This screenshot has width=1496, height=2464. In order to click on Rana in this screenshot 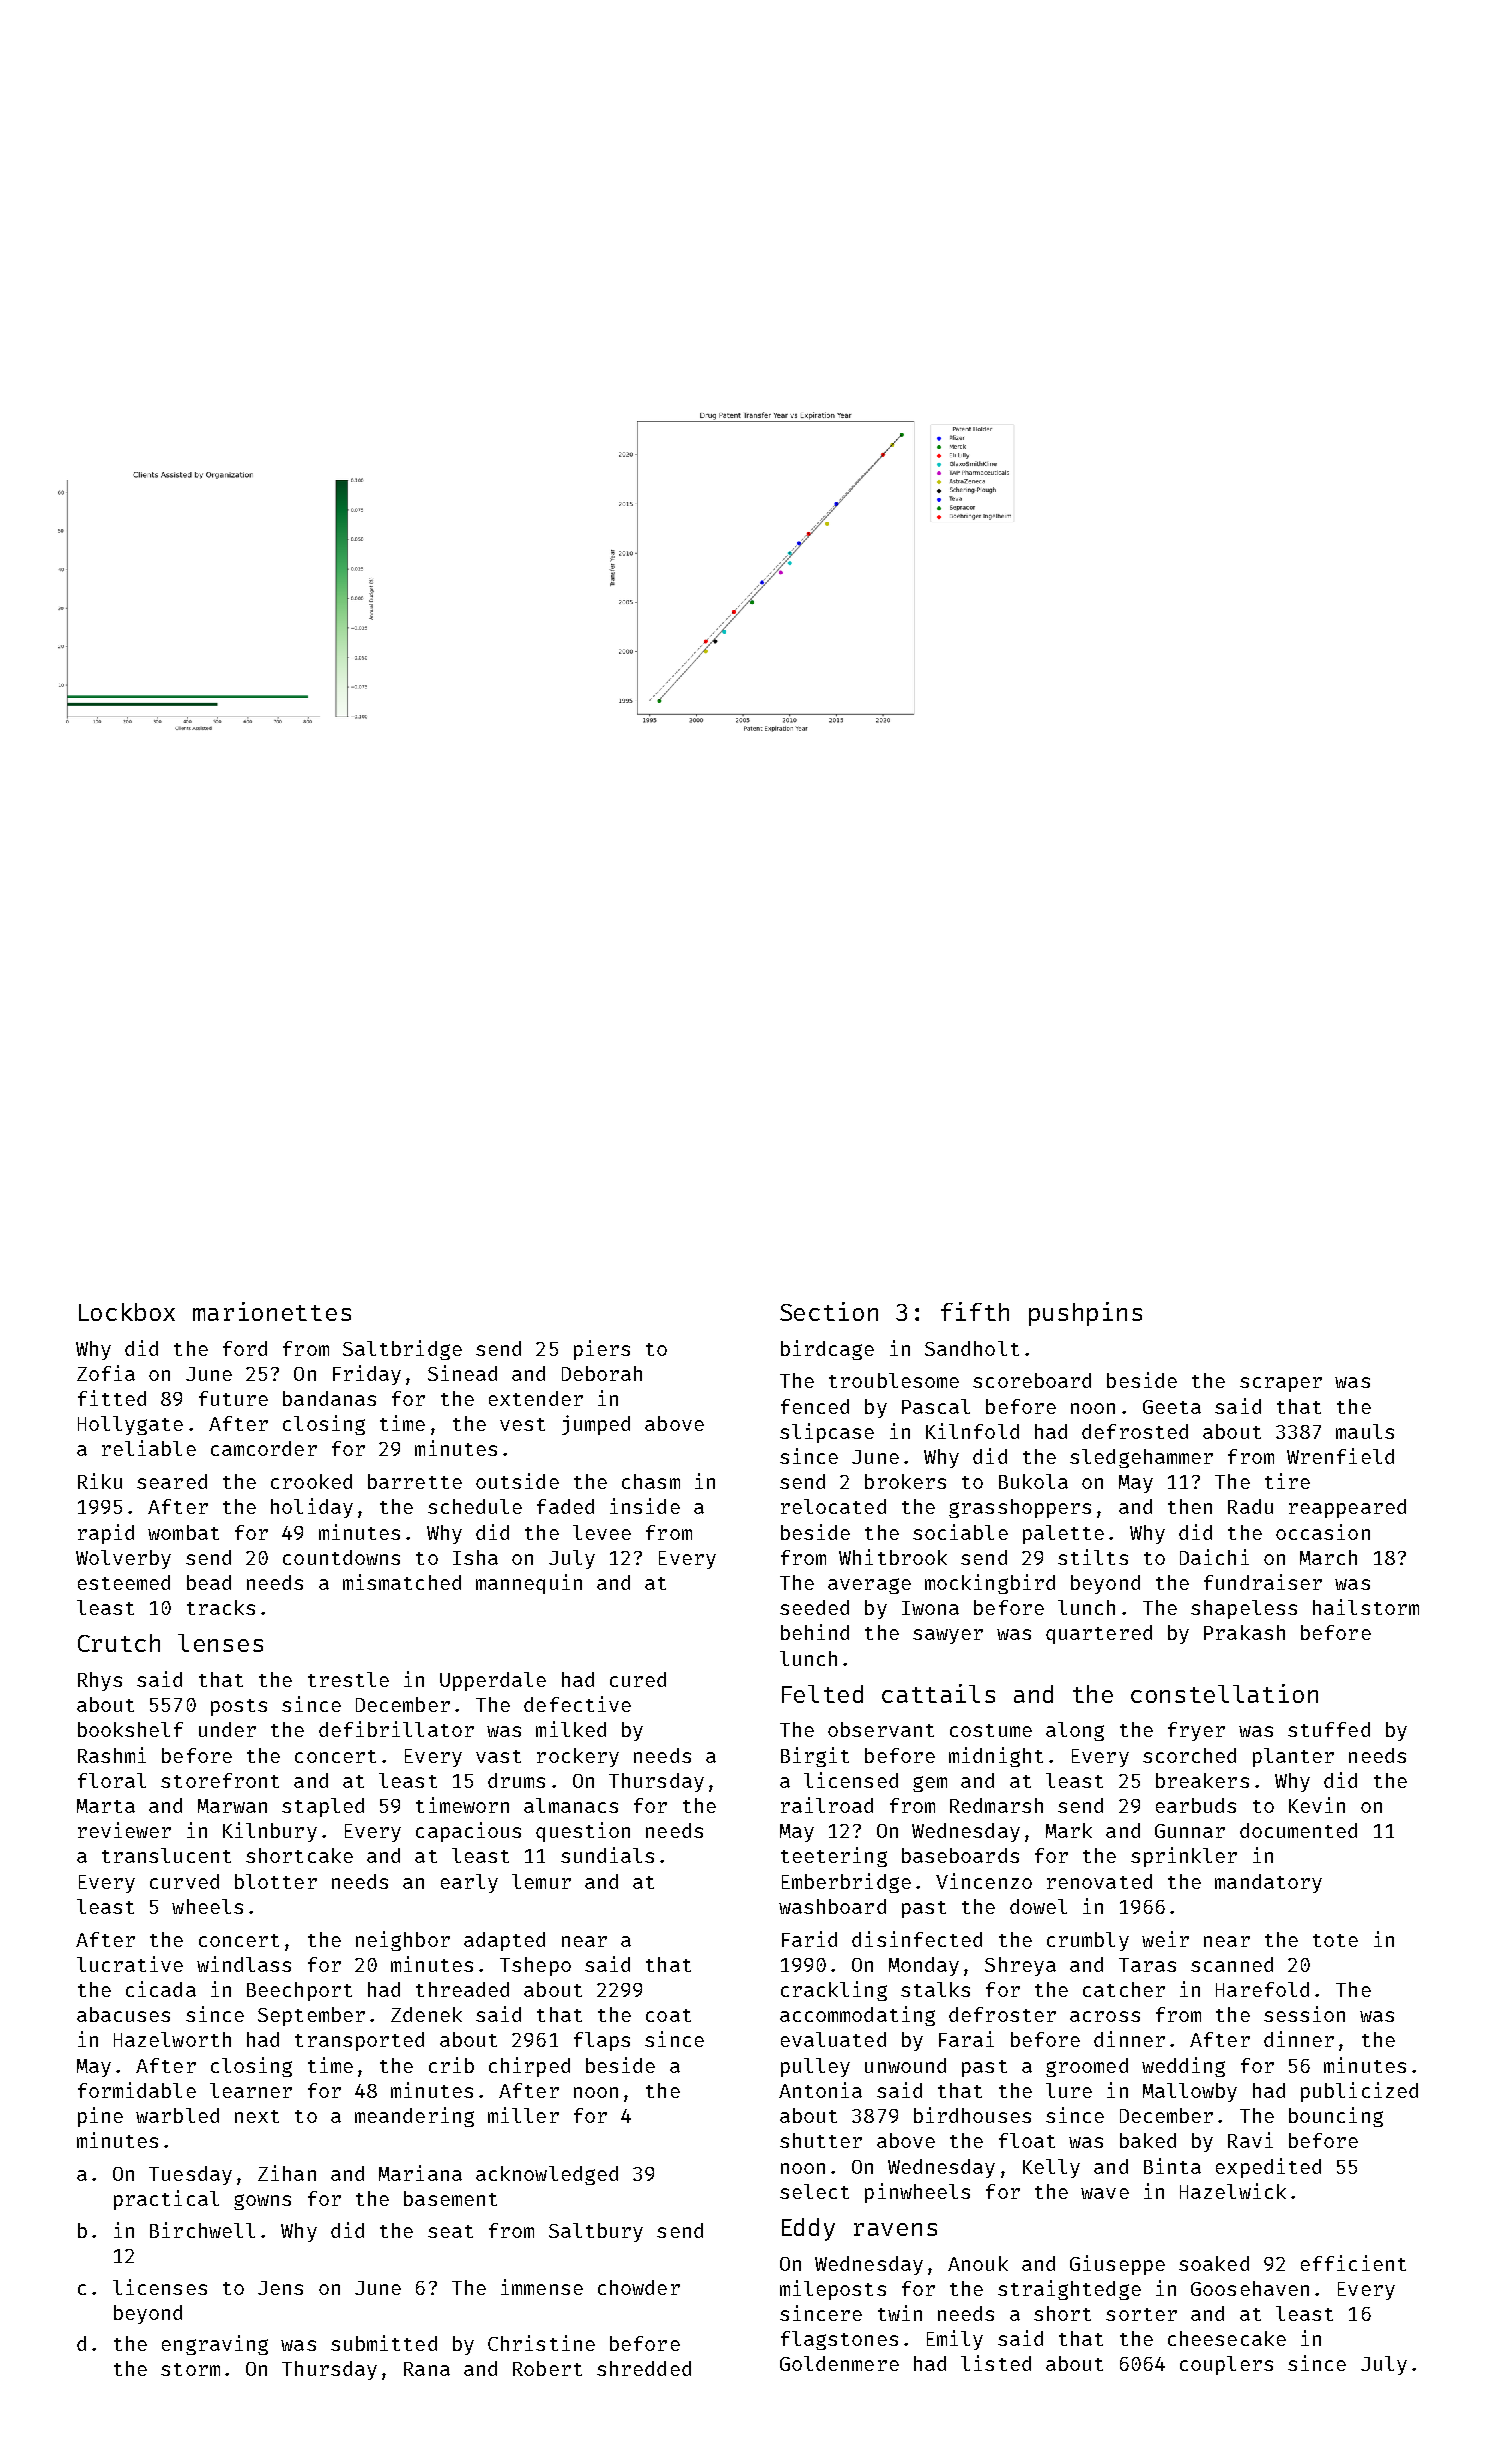, I will do `click(427, 2369)`.
